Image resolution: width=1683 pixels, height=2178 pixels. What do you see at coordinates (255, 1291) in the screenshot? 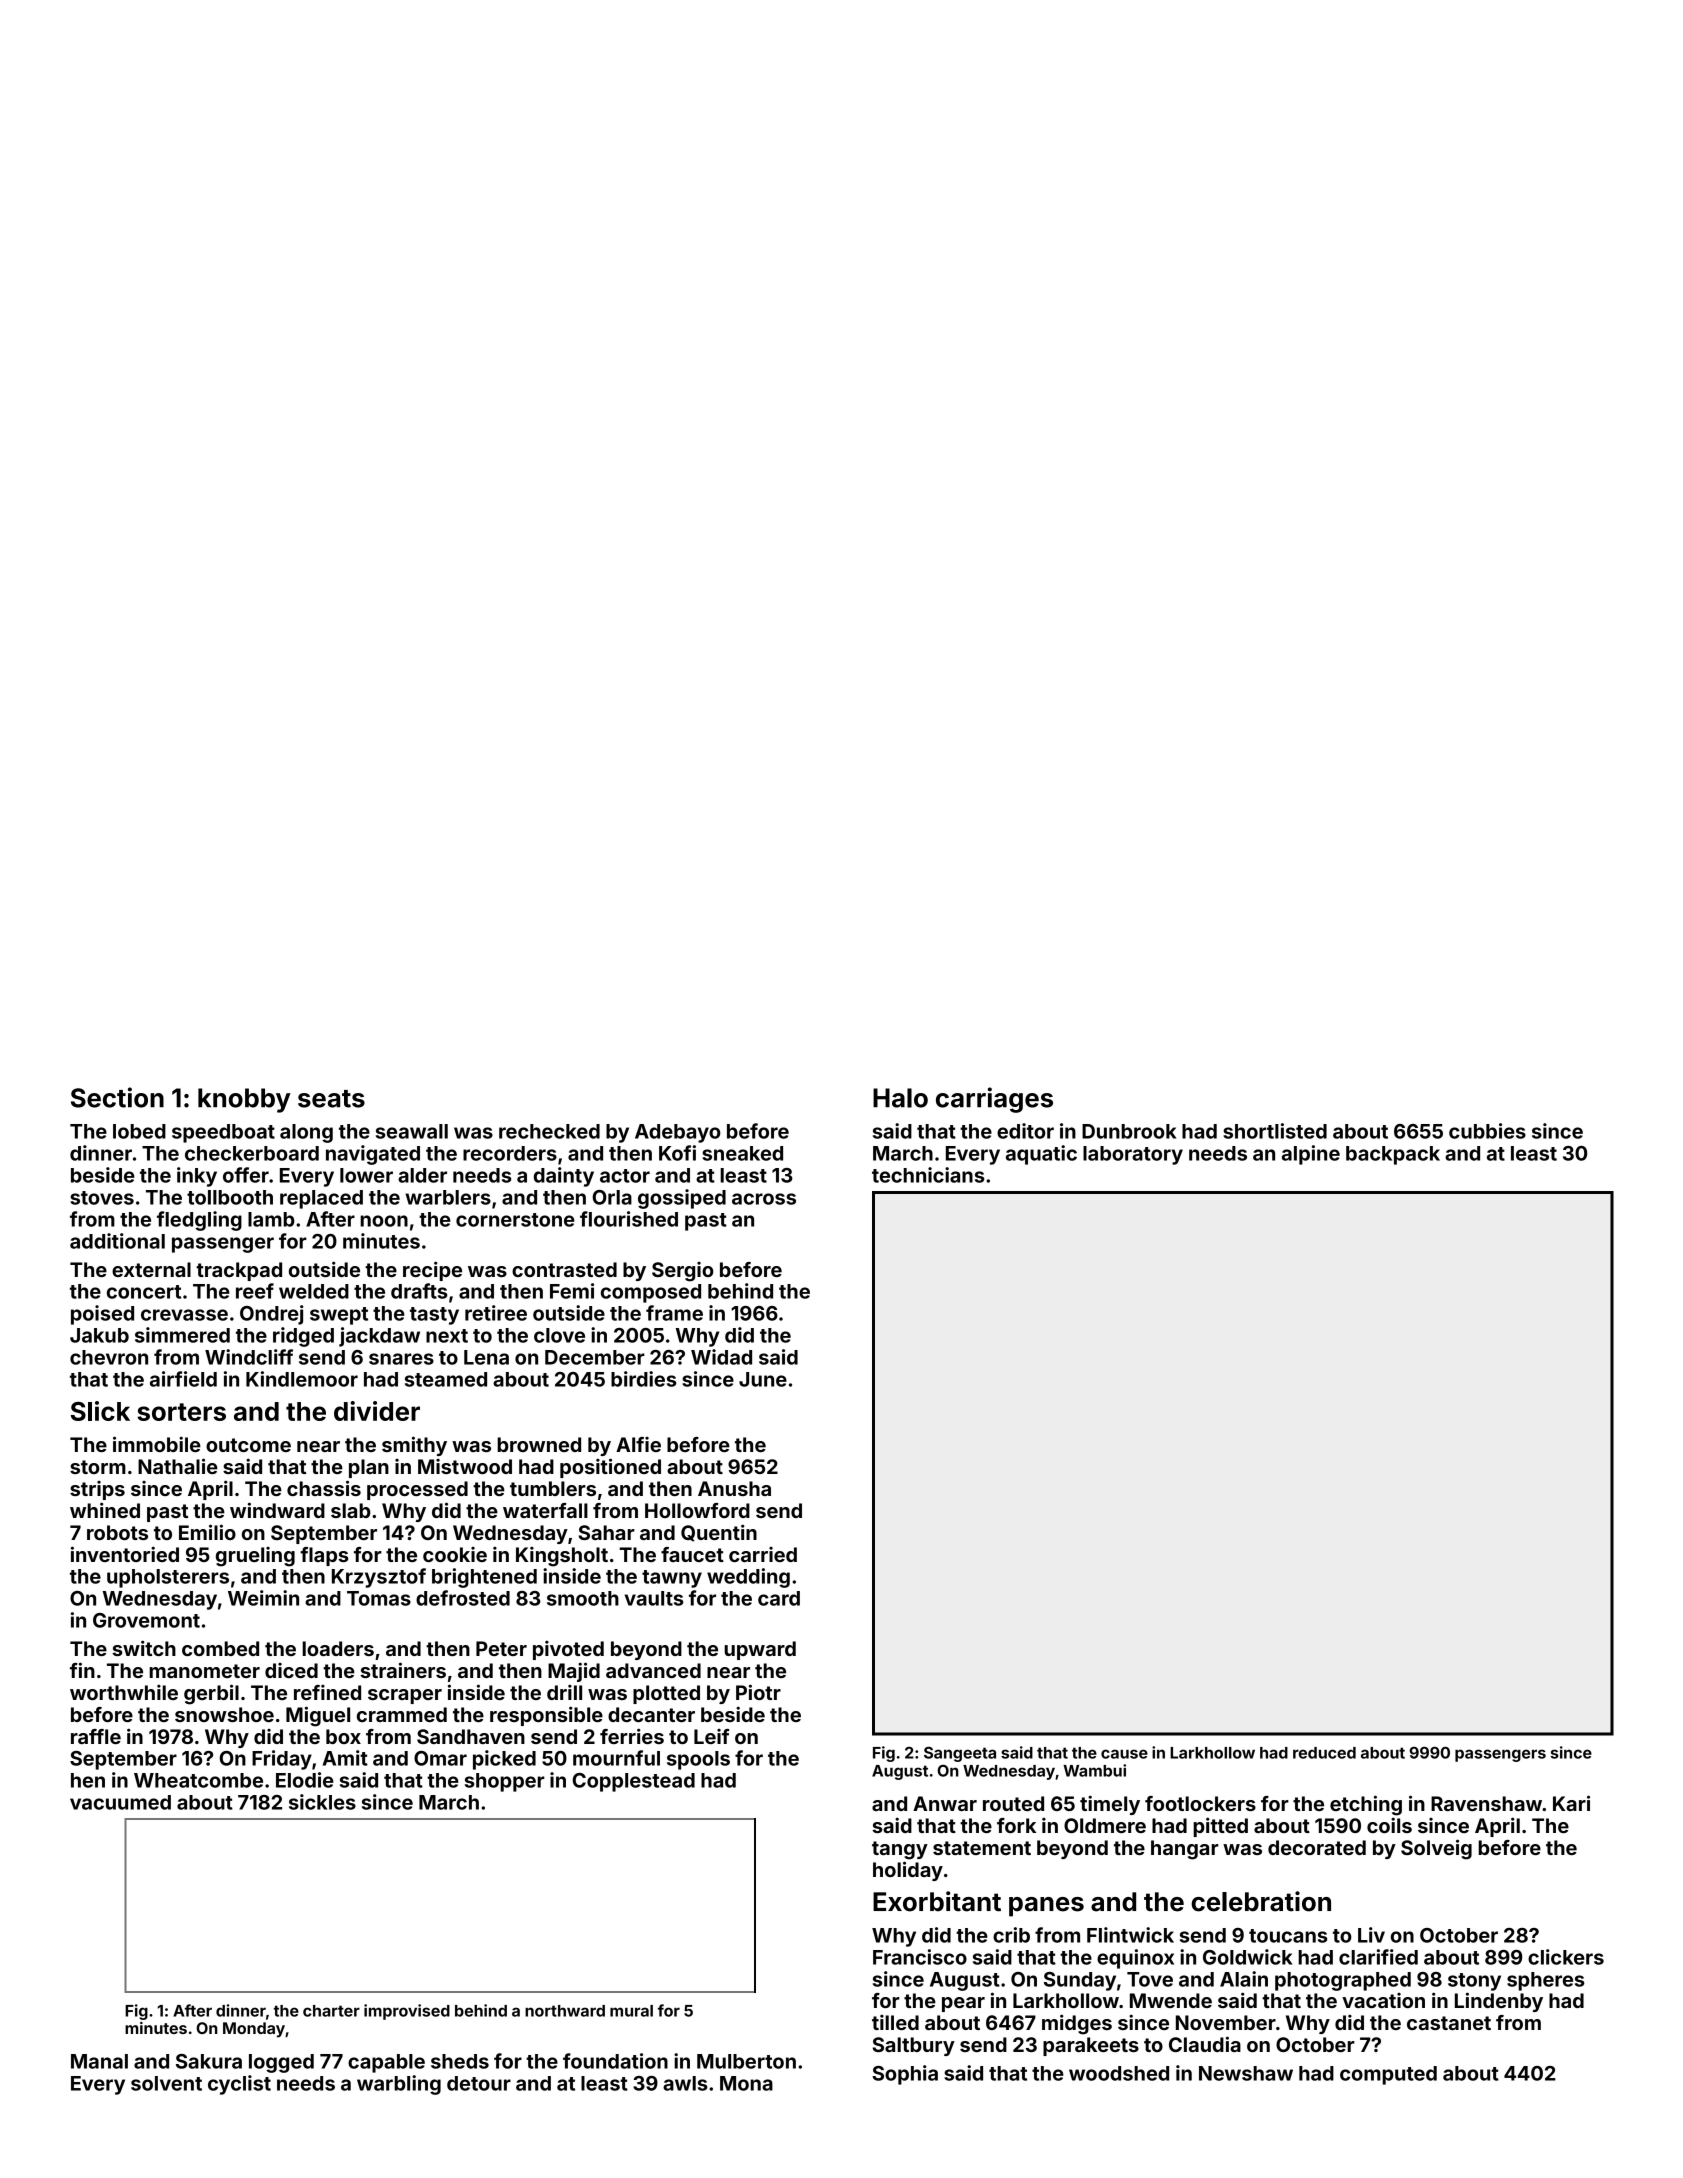
I see `reef` at bounding box center [255, 1291].
